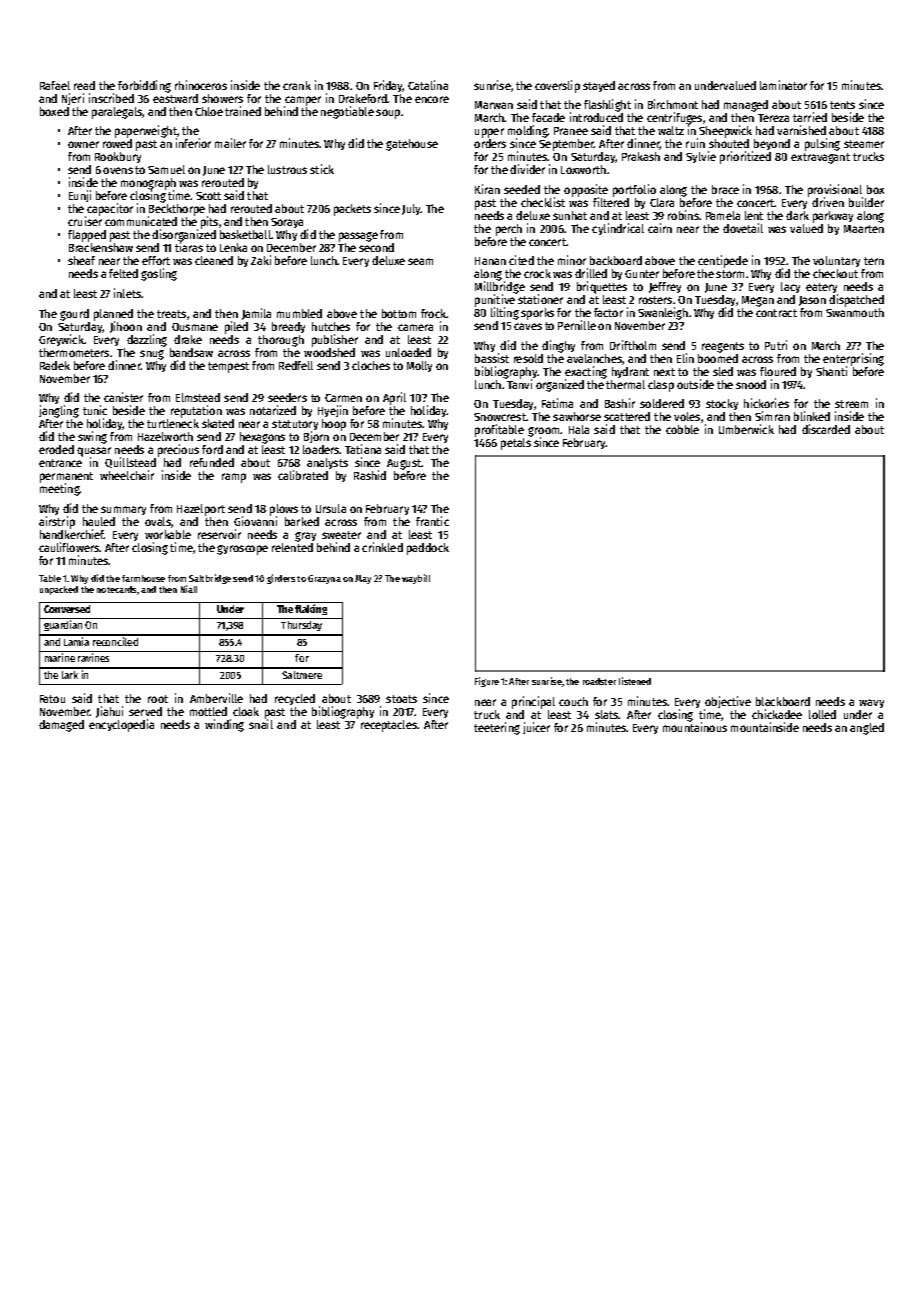 The image size is (924, 1308). Describe the element at coordinates (671, 130) in the screenshot. I see `waltz` at that location.
